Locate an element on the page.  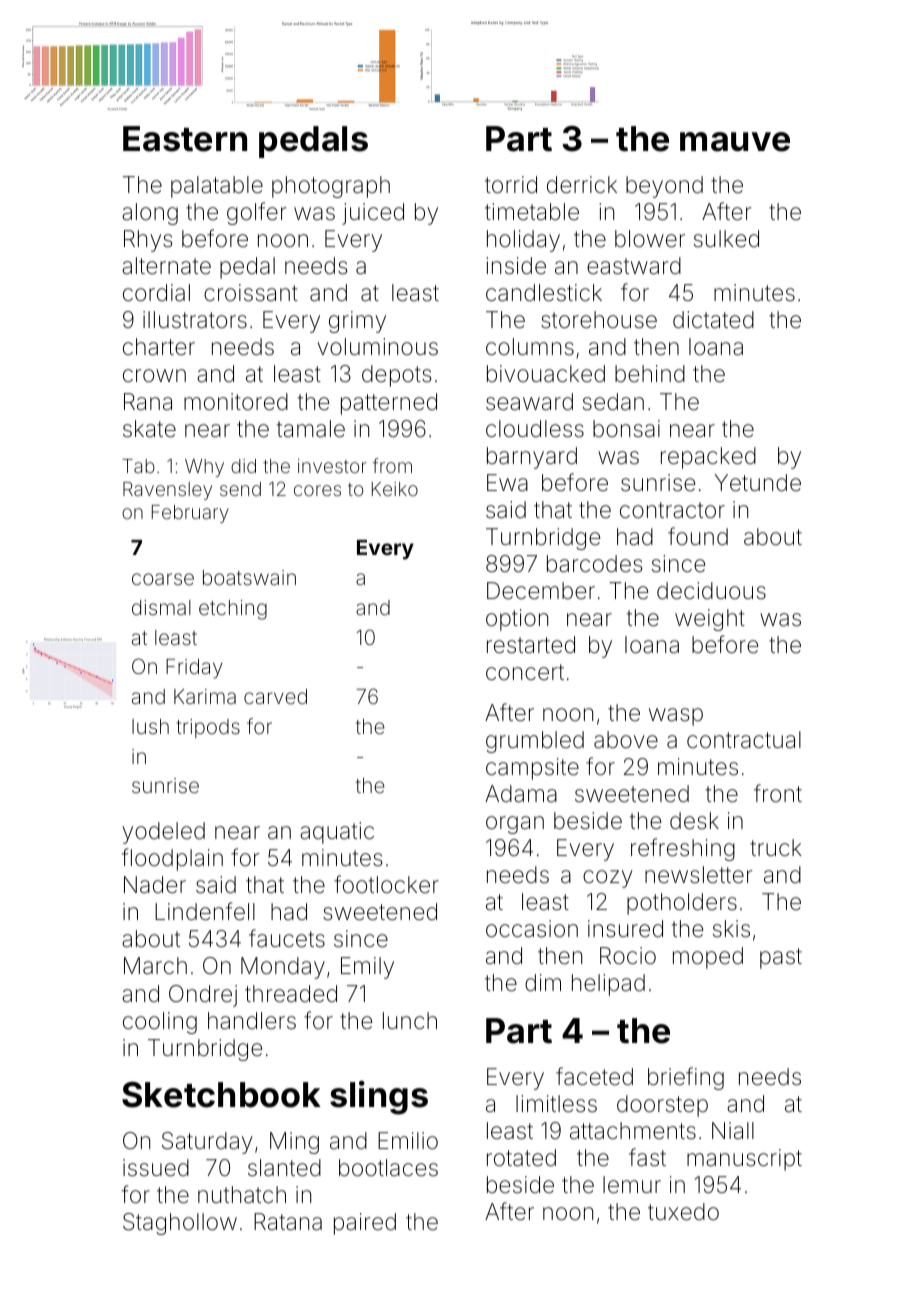
Yetunde is located at coordinates (758, 483).
